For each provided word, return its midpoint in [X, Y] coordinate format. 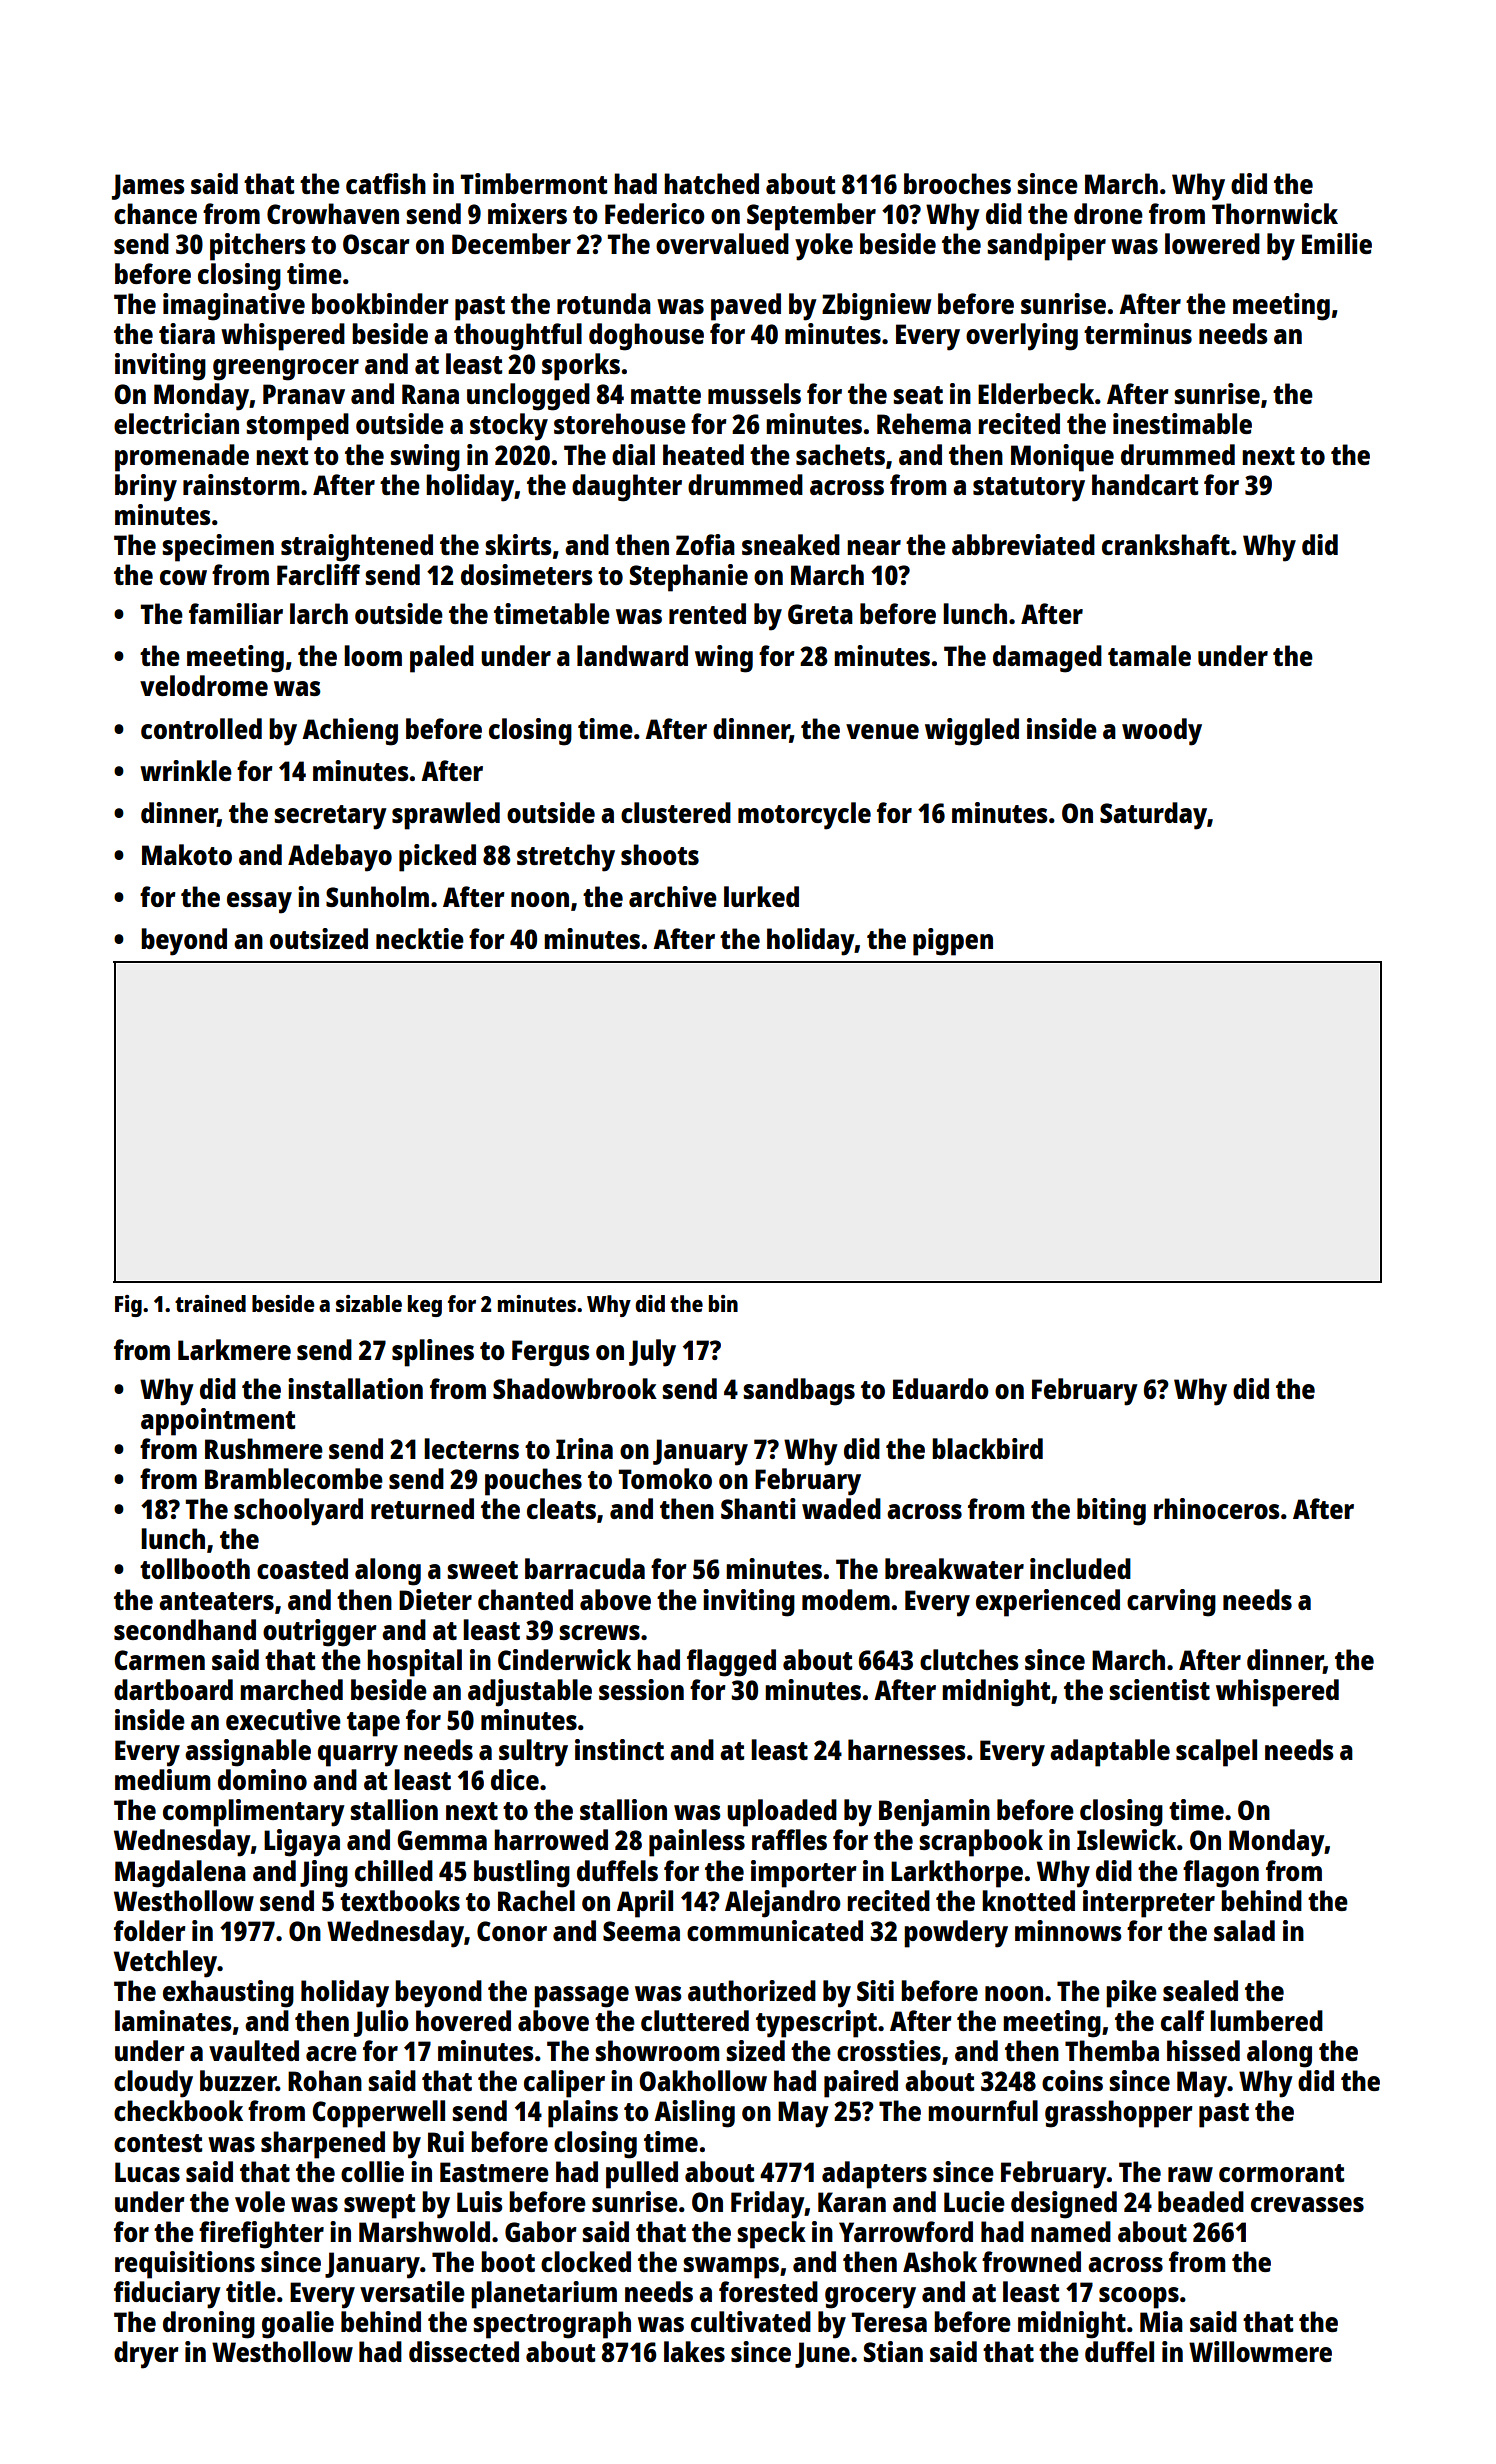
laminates [173, 2020]
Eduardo [941, 1388]
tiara [187, 333]
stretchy [566, 858]
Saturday [1153, 816]
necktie [420, 938]
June [822, 2355]
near [874, 547]
